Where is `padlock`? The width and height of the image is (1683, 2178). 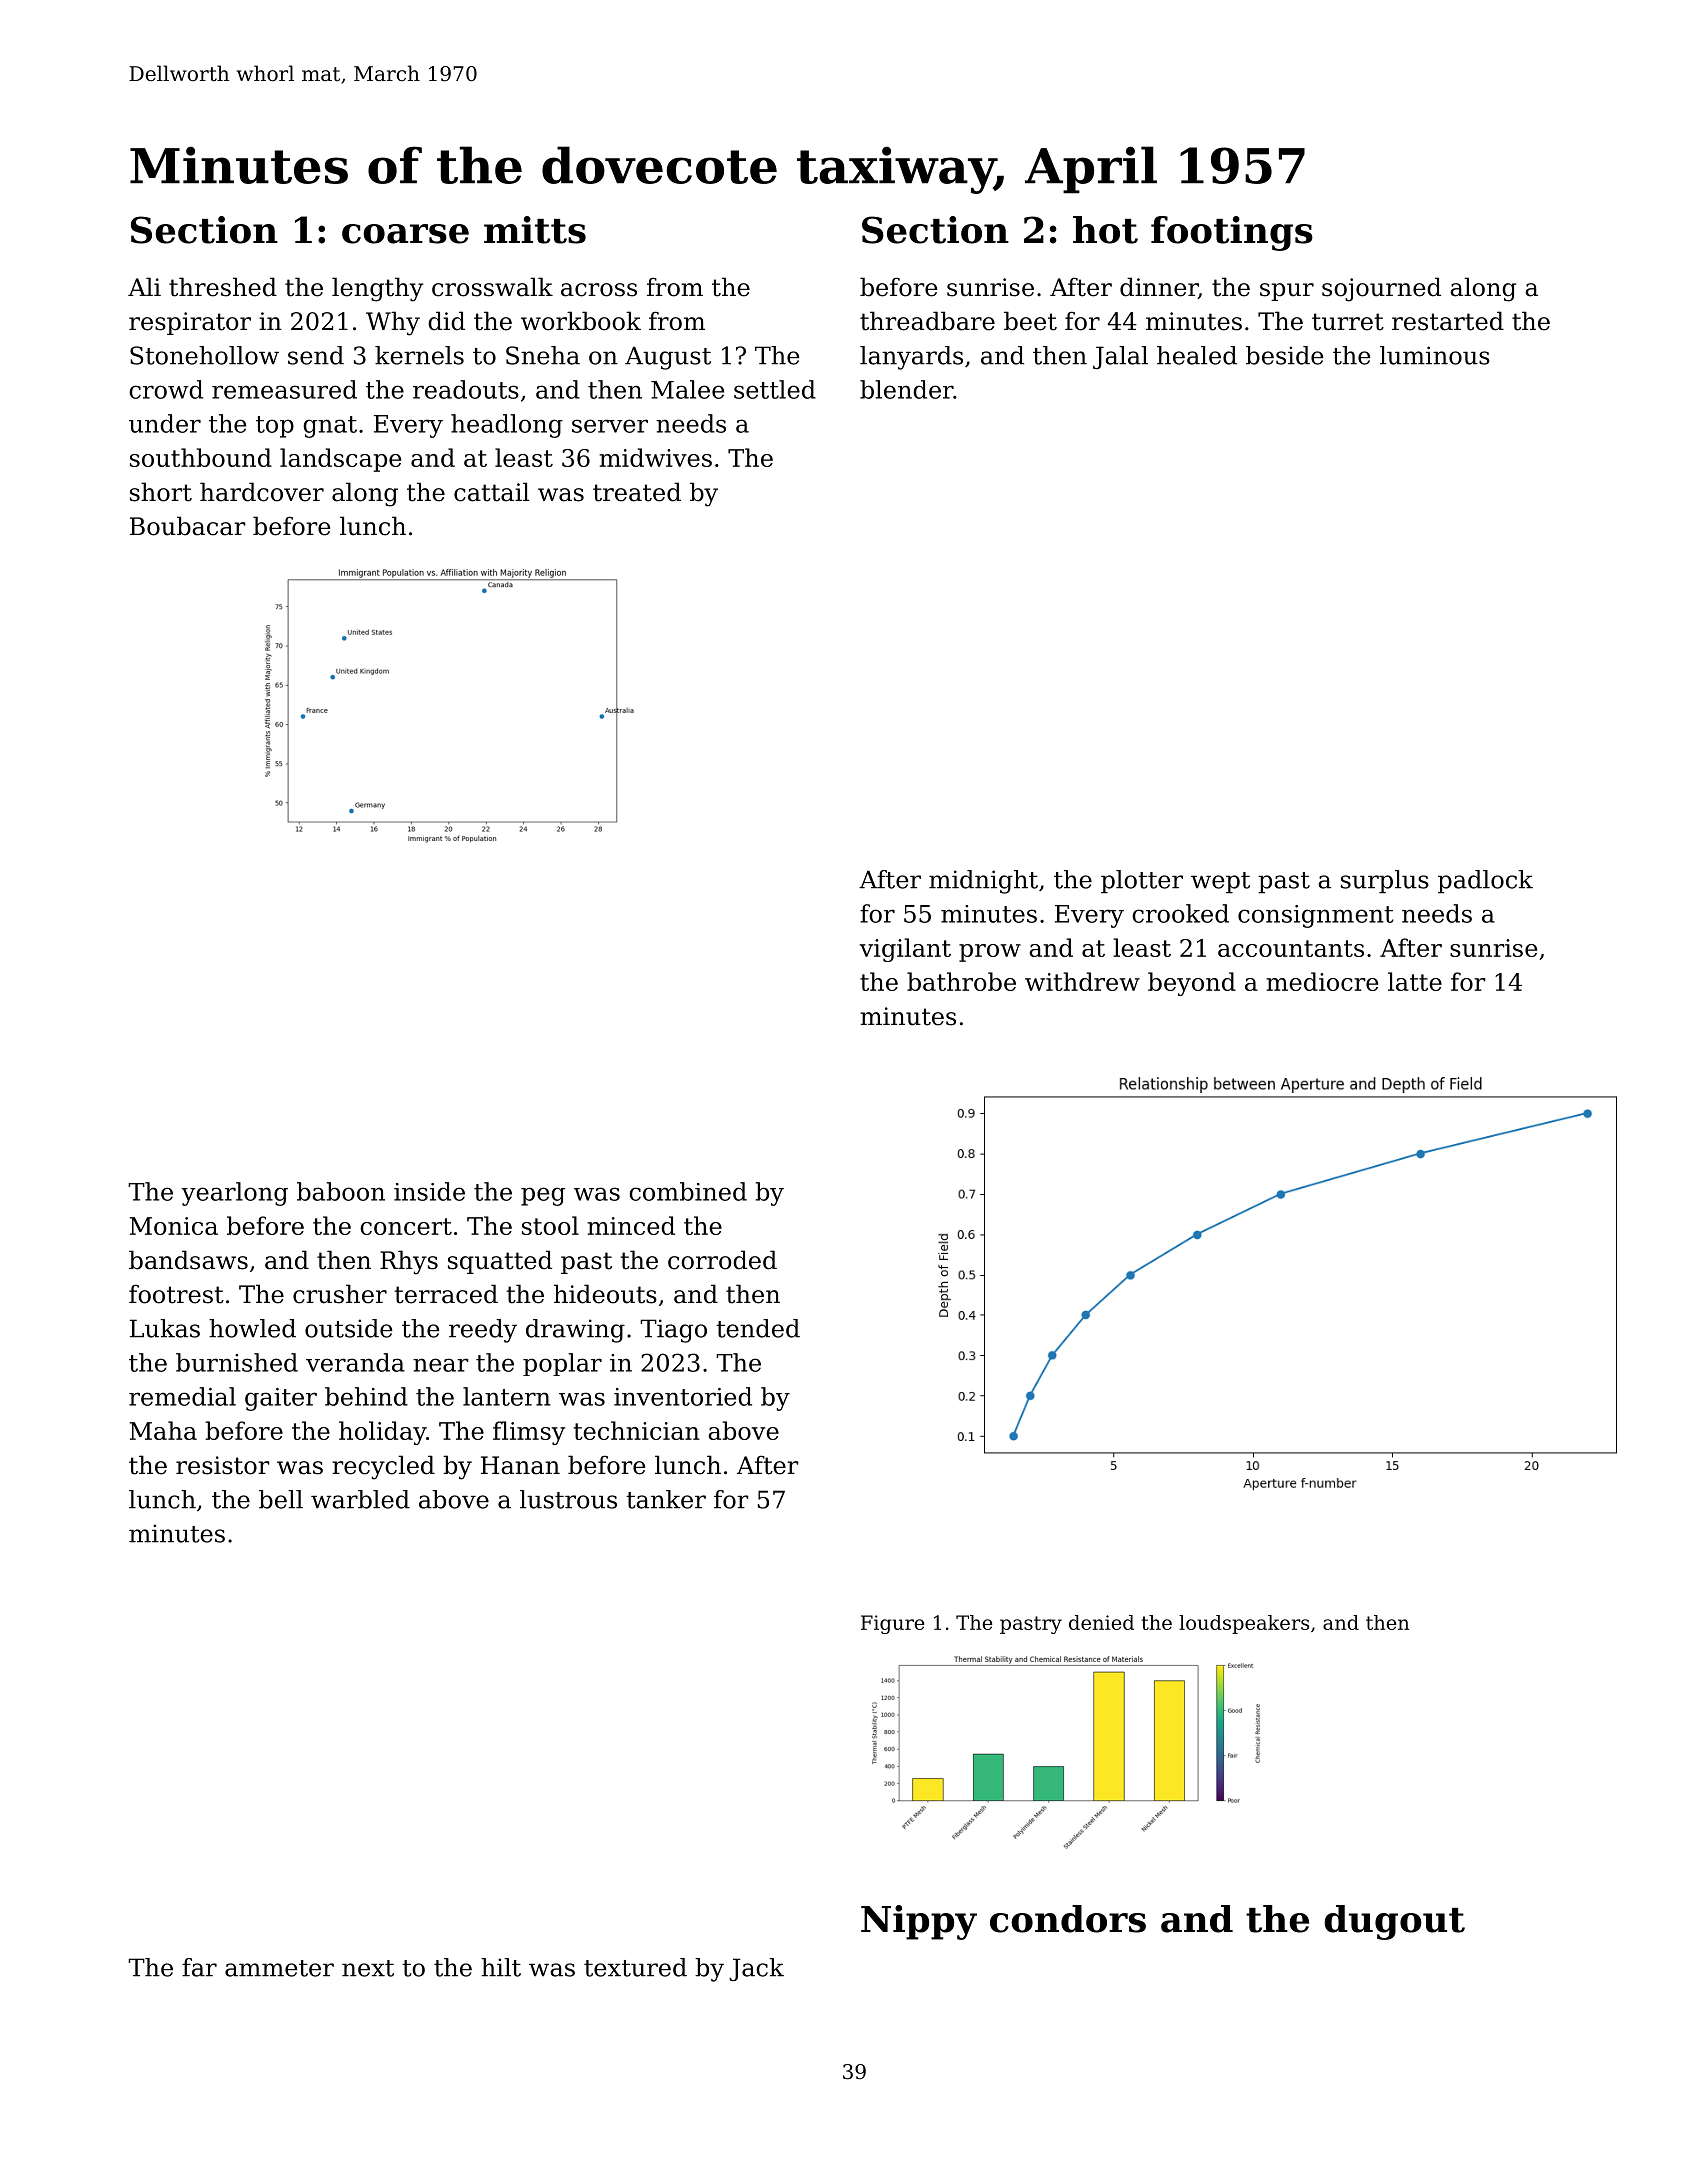 padlock is located at coordinates (1485, 882).
